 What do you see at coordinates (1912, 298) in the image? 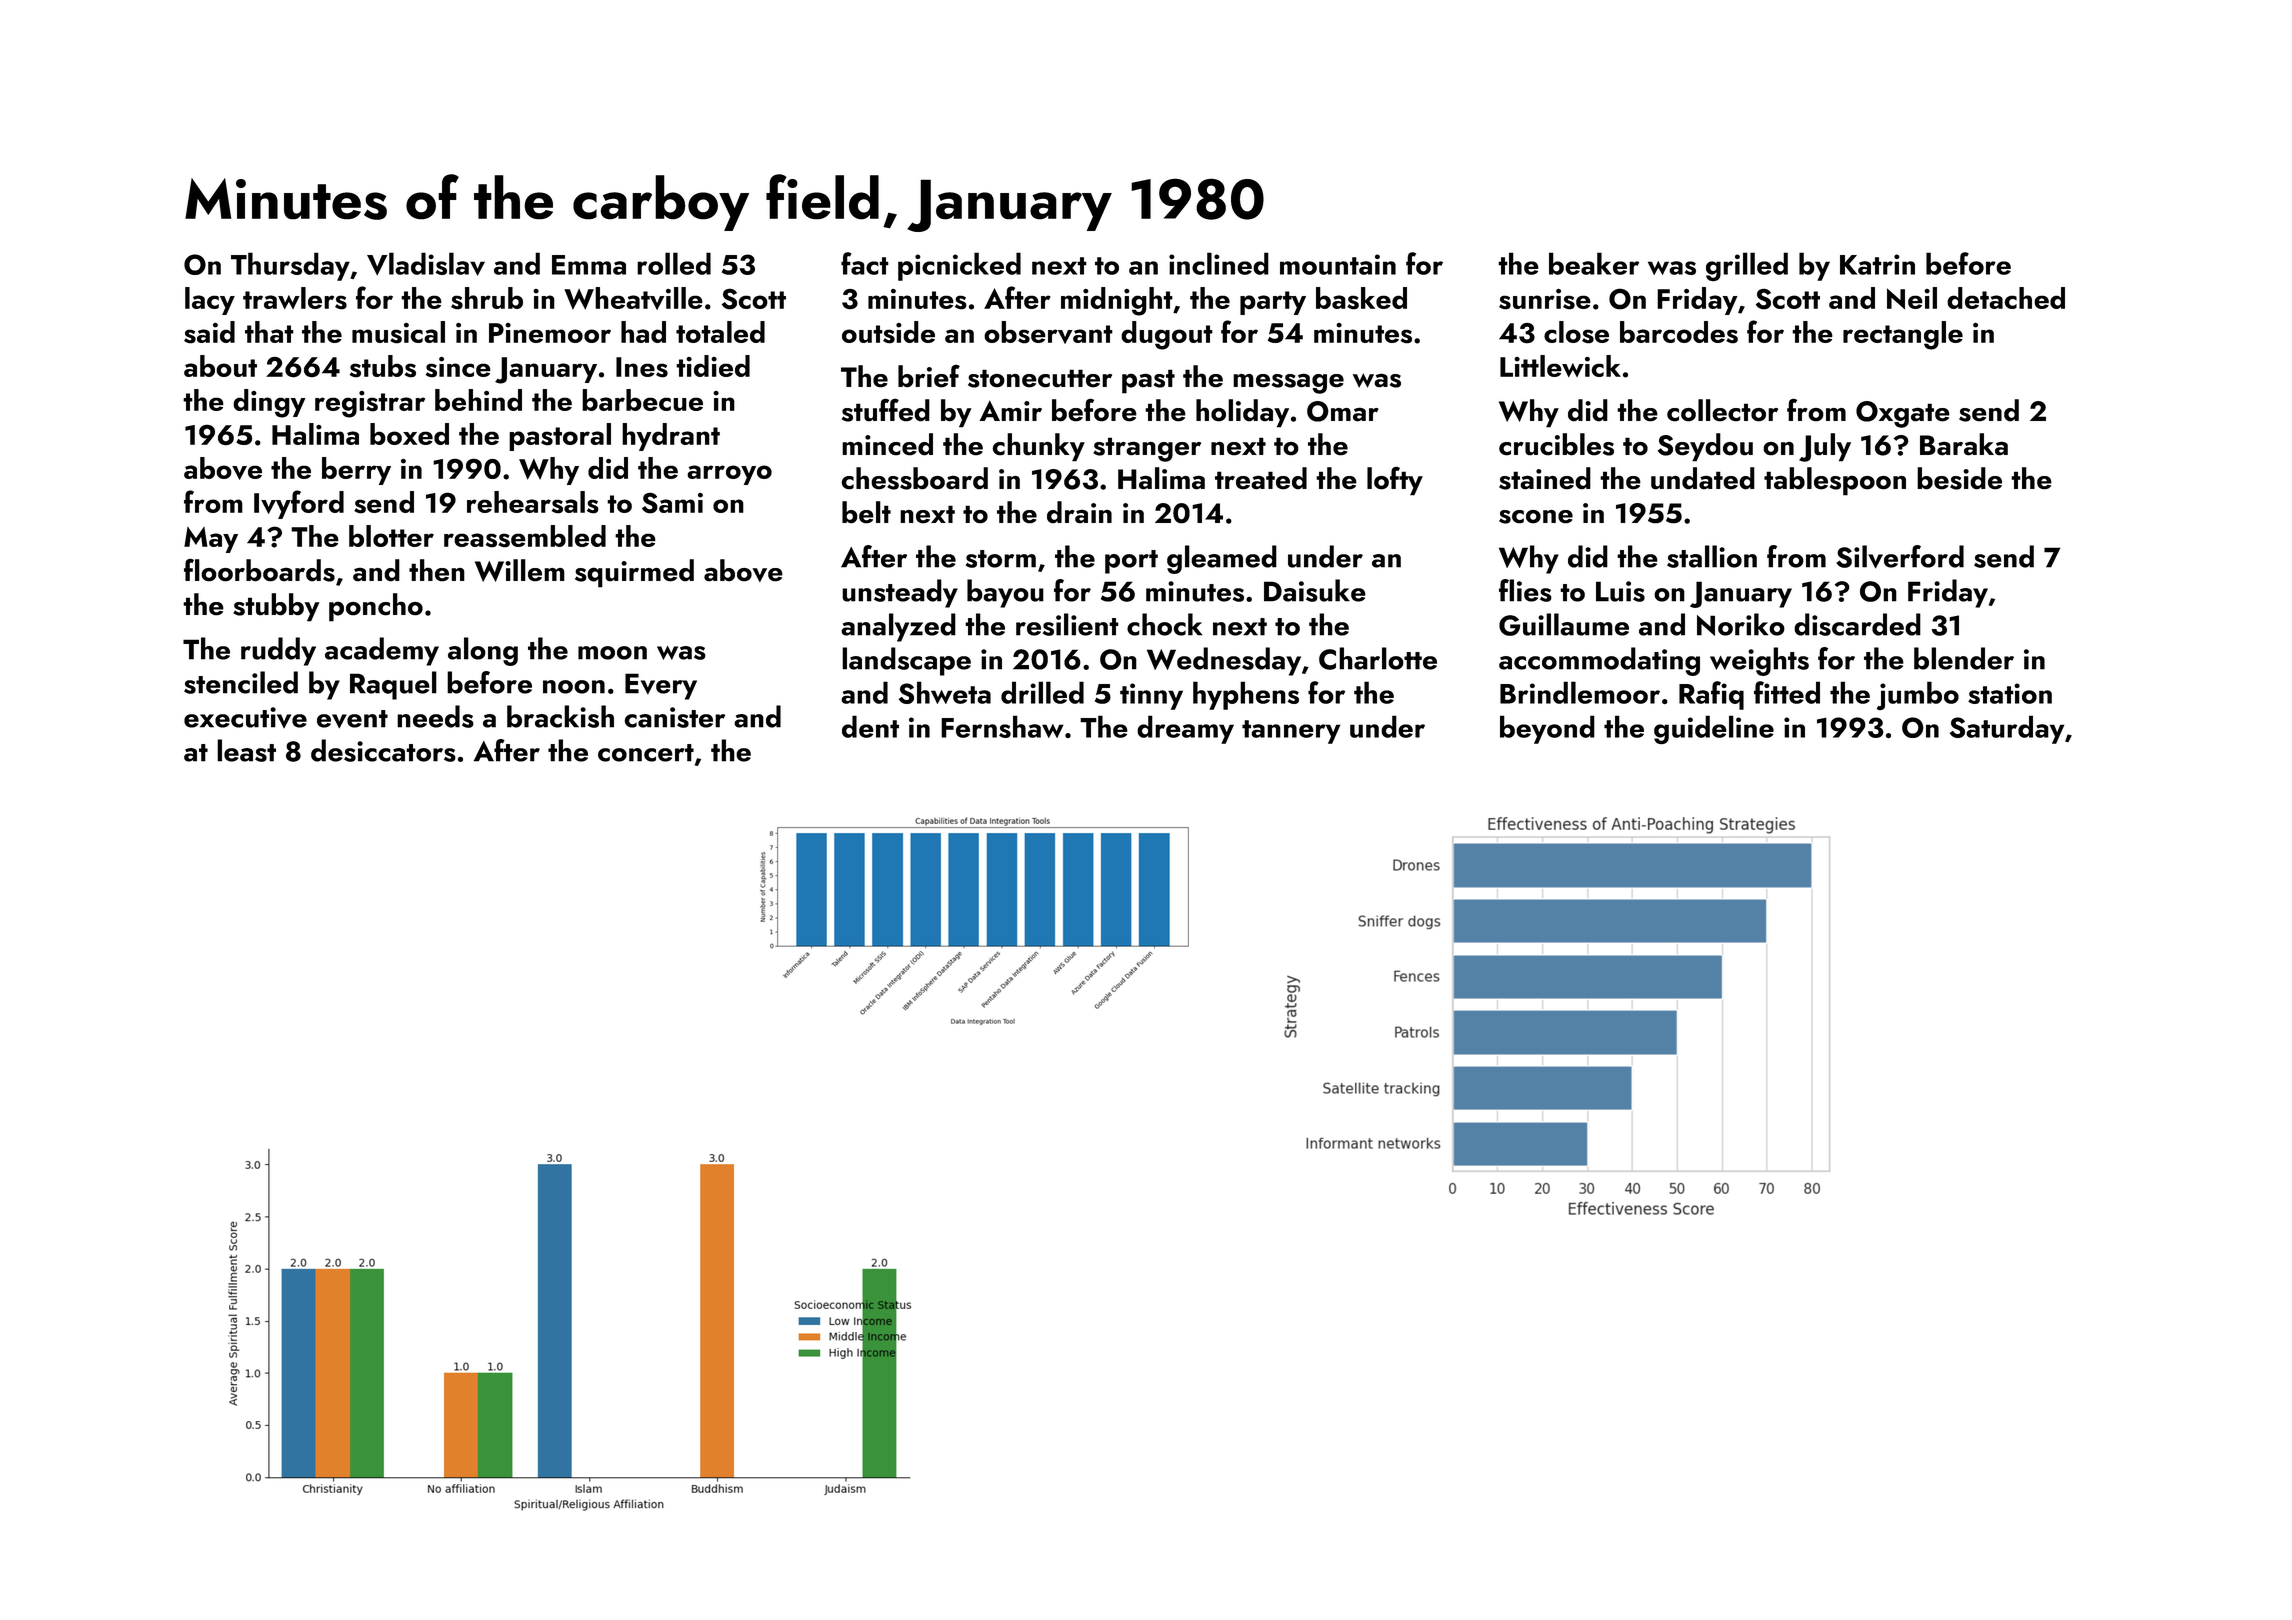
I see `Neil` at bounding box center [1912, 298].
